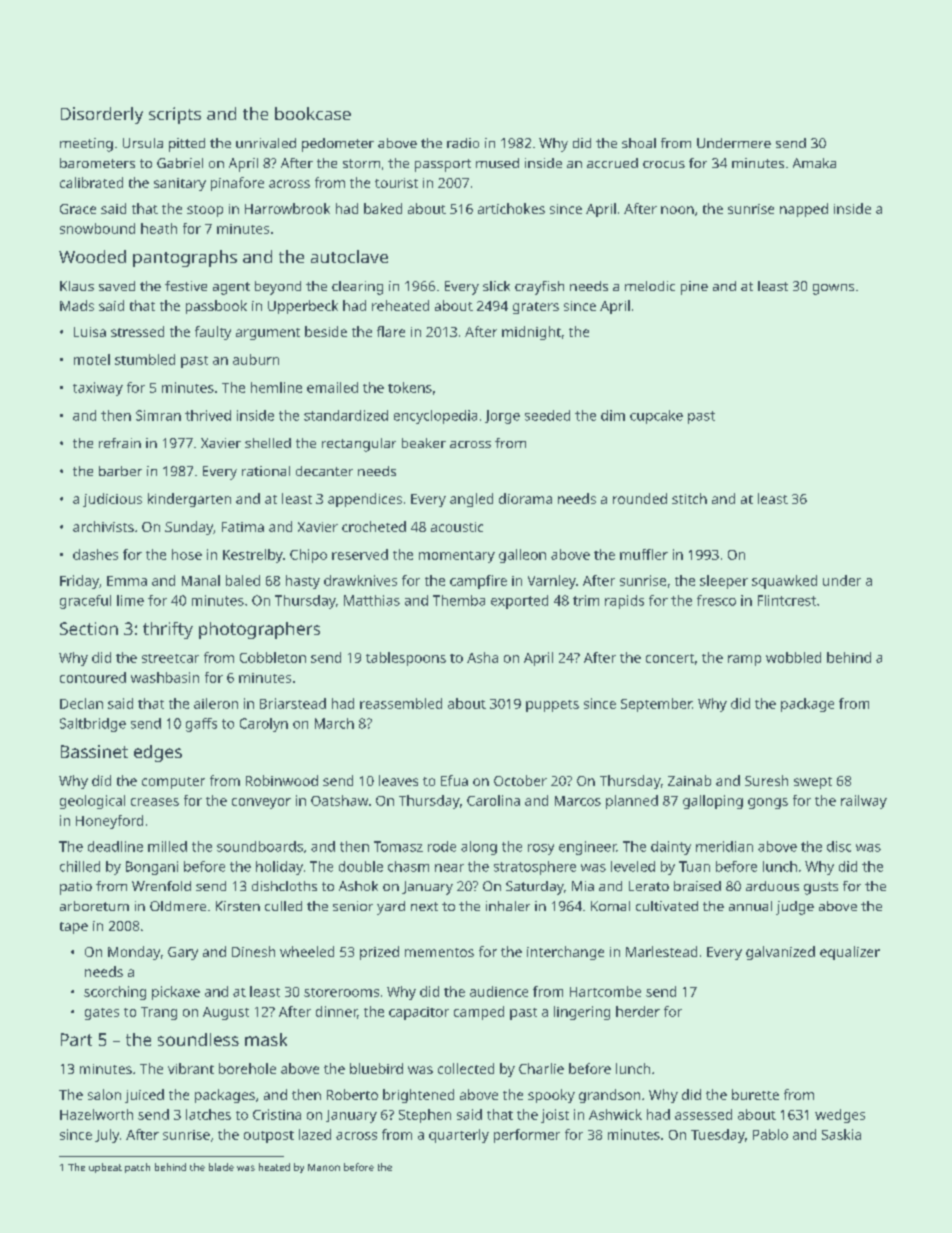 This page has width=952, height=1233. Describe the element at coordinates (784, 582) in the page. I see `squawked` at that location.
